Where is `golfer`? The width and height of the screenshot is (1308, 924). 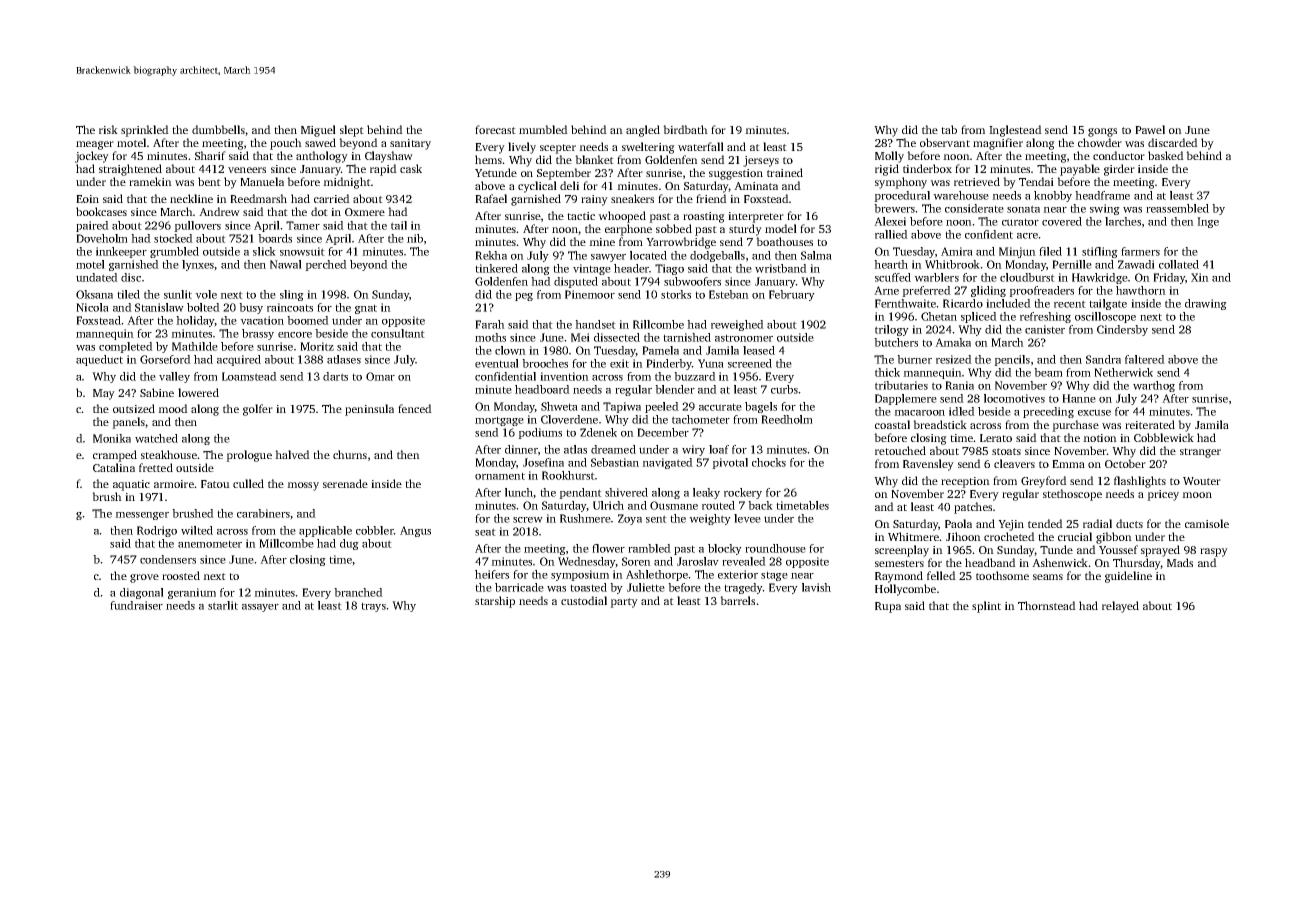
golfer is located at coordinates (258, 410).
